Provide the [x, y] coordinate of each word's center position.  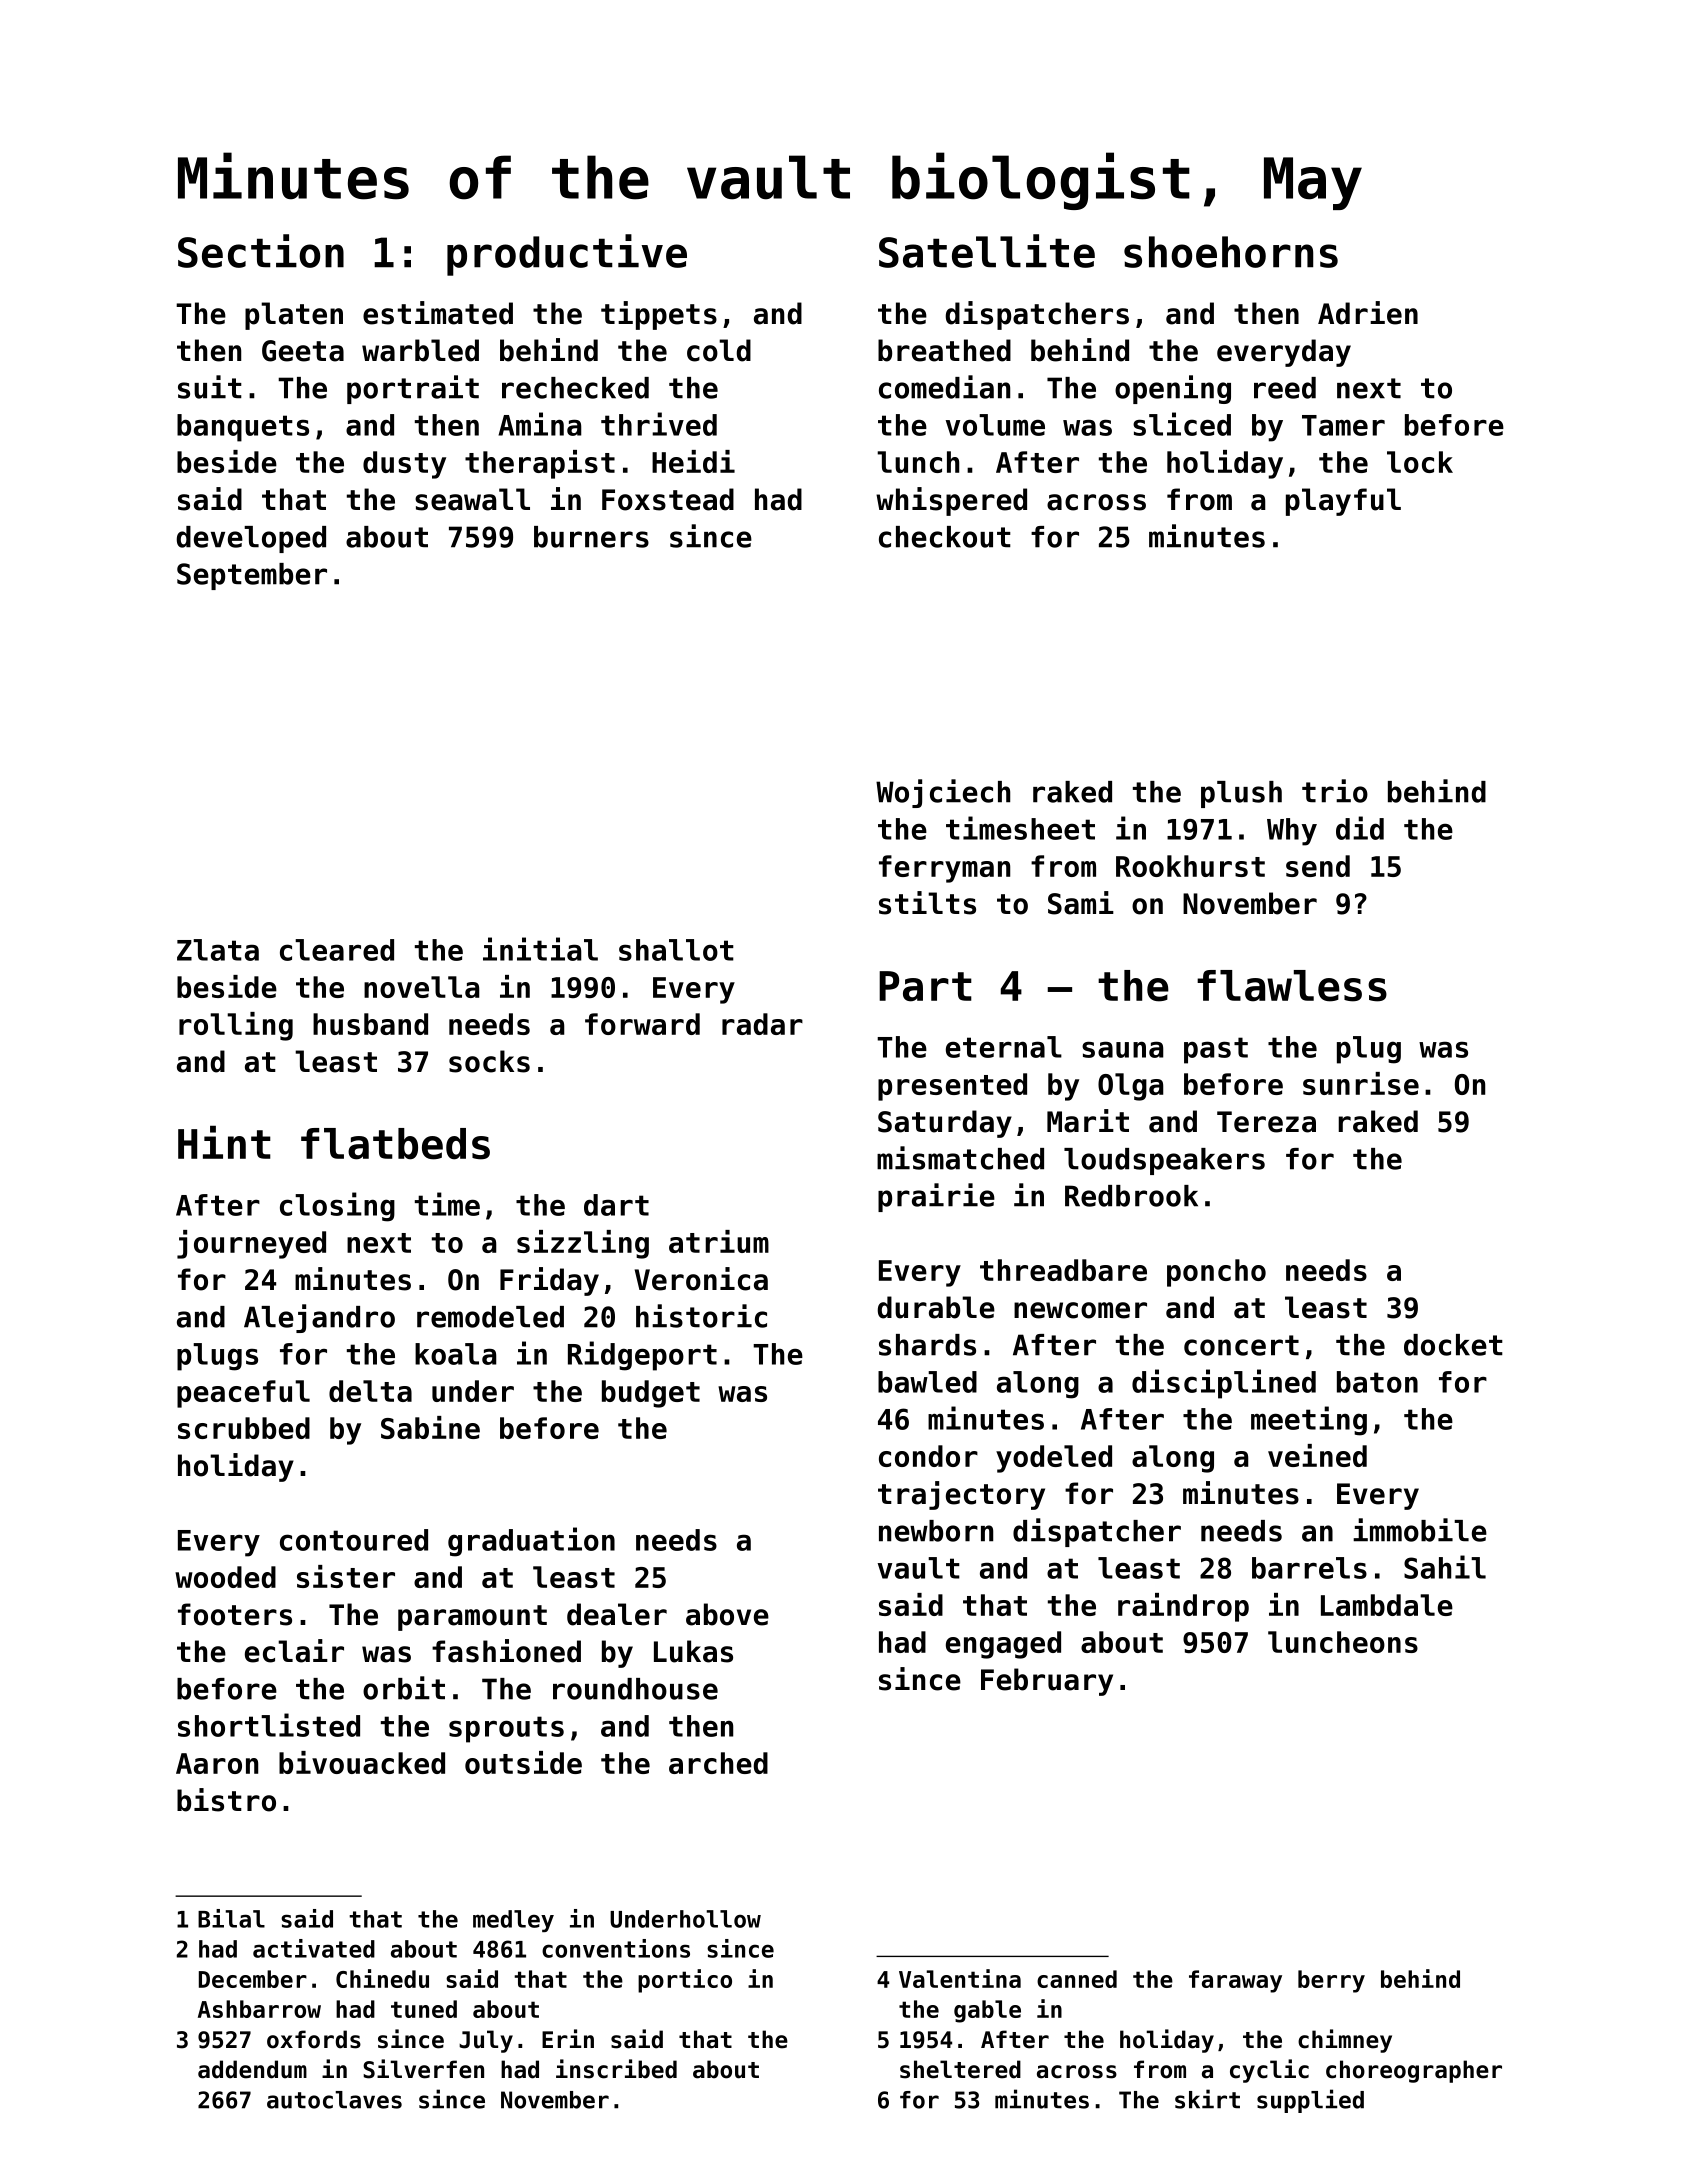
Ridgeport [642, 1356]
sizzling [583, 1244]
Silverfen [423, 2069]
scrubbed [244, 1428]
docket [1453, 1345]
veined [1317, 1455]
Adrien [1368, 313]
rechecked [575, 388]
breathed [944, 350]
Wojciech [943, 793]
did [1360, 828]
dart [616, 1205]
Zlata [218, 950]
